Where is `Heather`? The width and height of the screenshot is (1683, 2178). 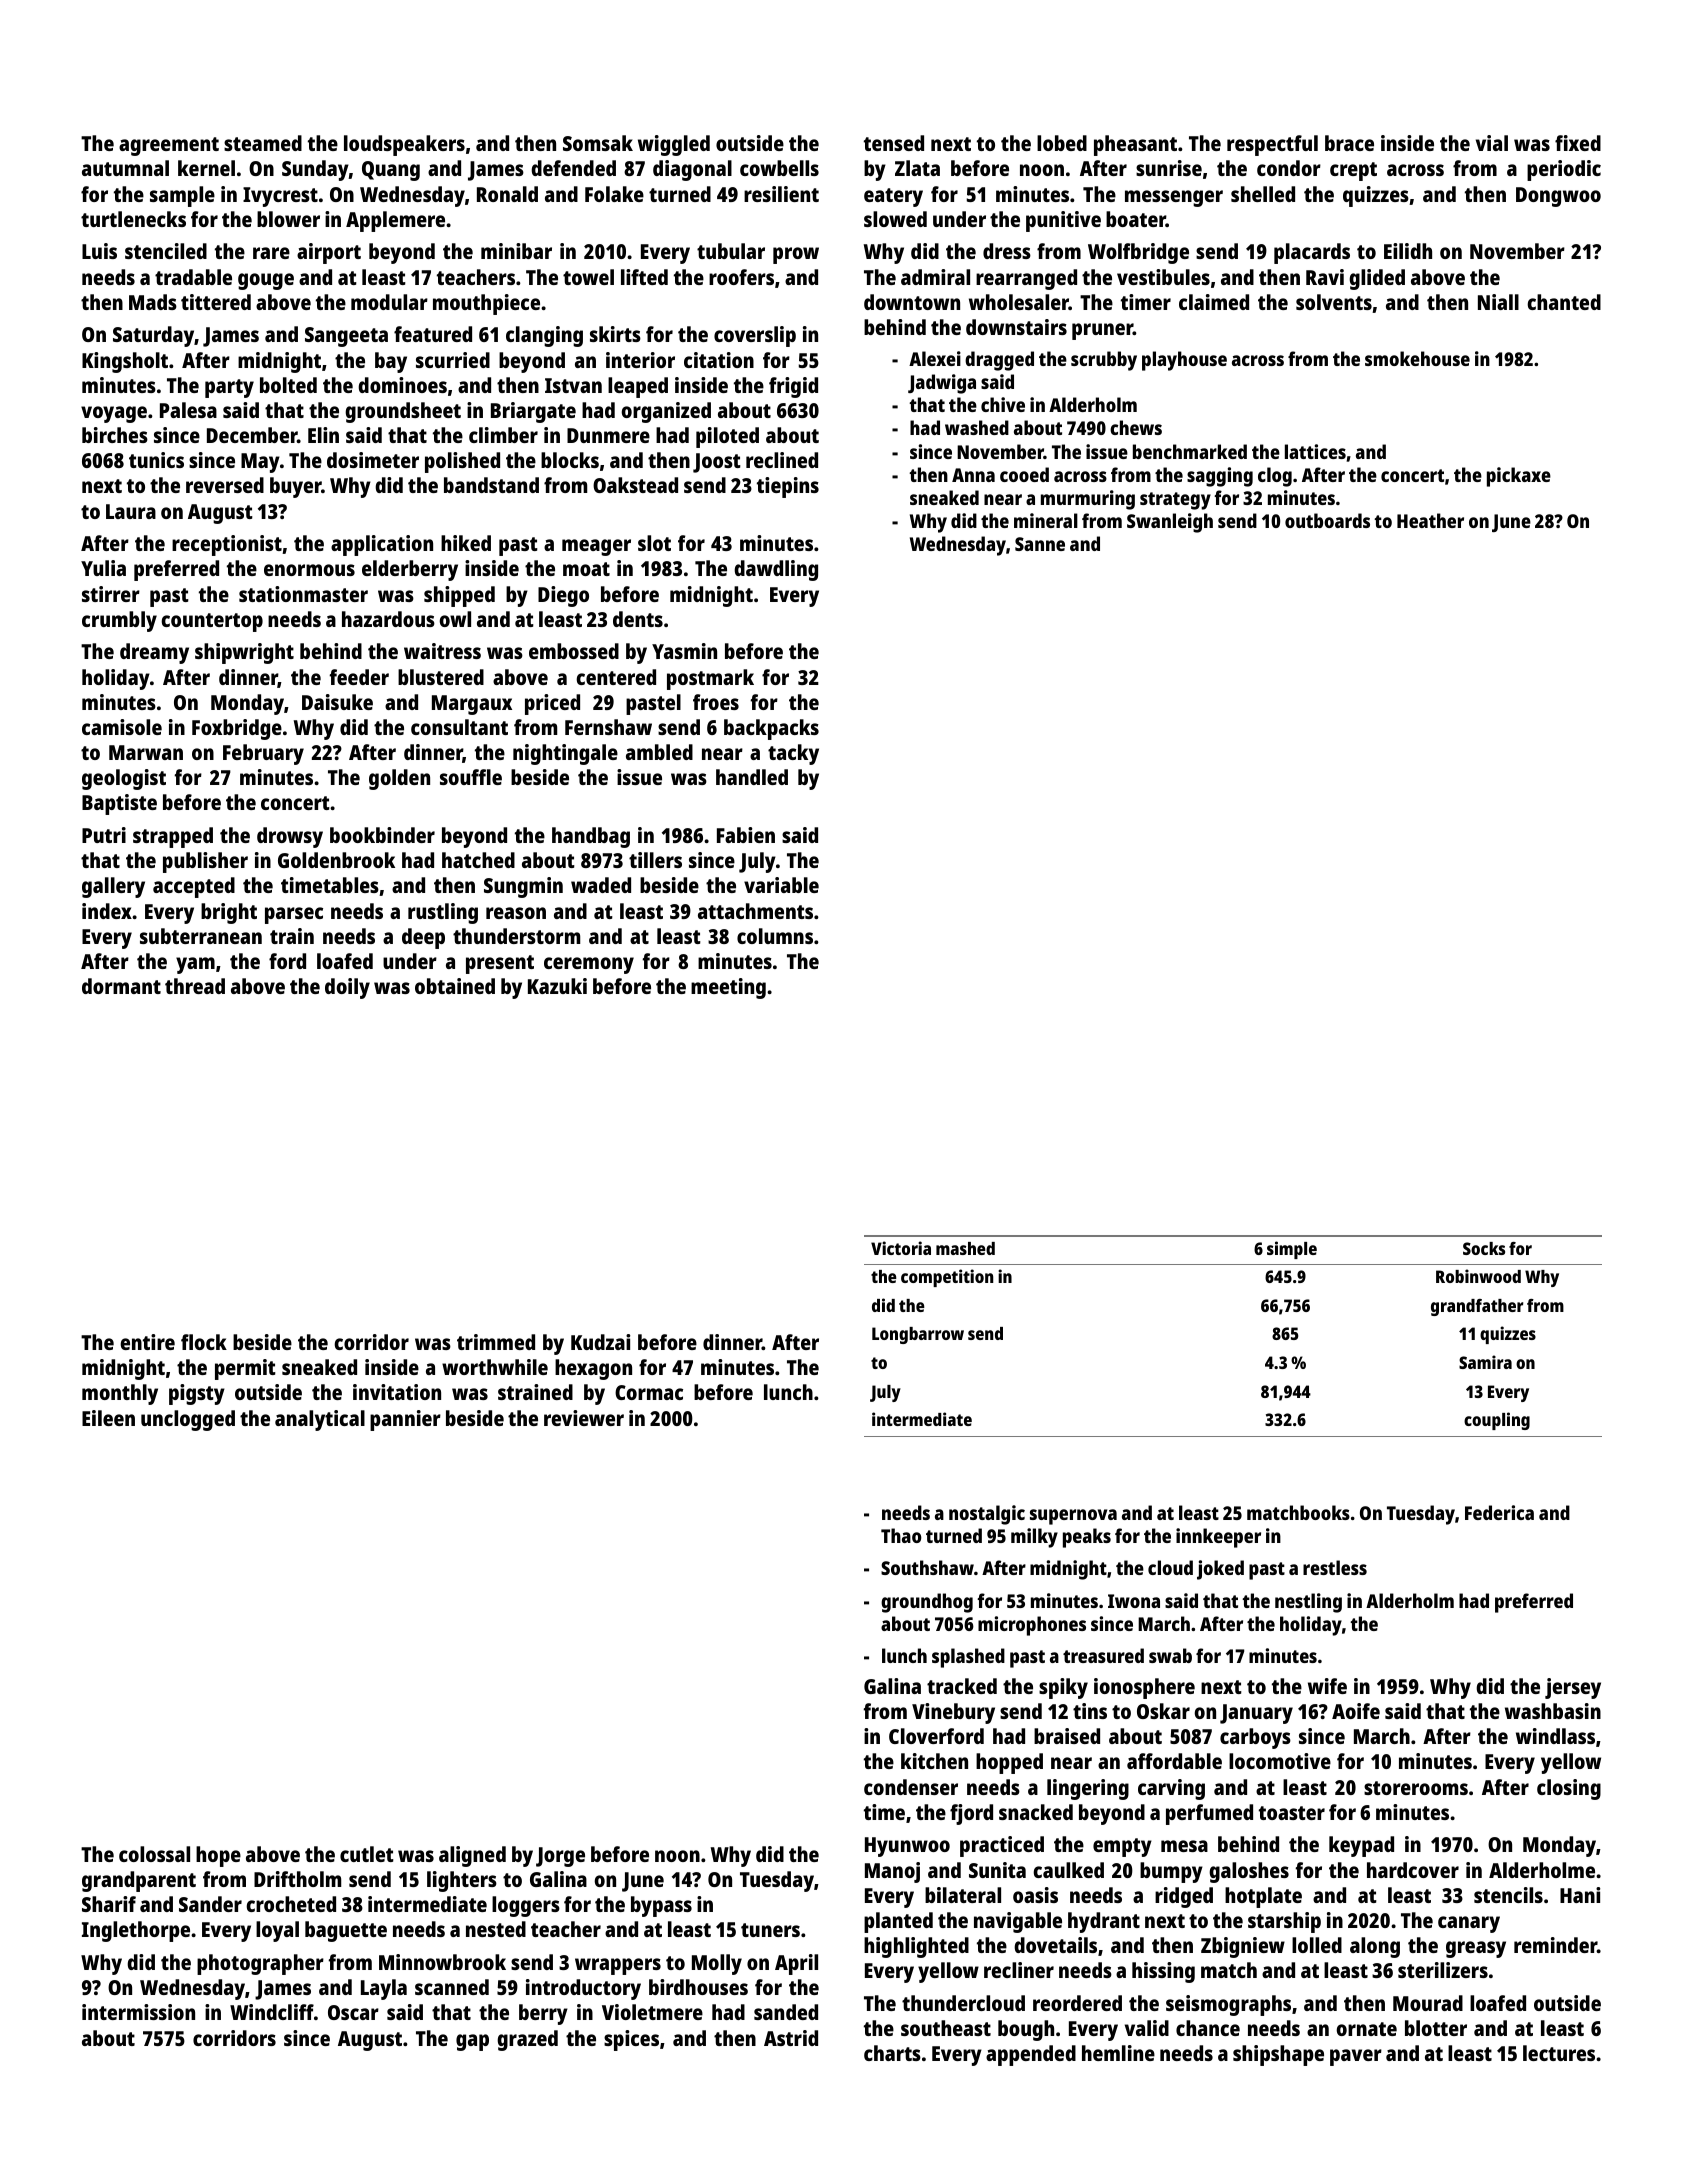 Heather is located at coordinates (1430, 520).
